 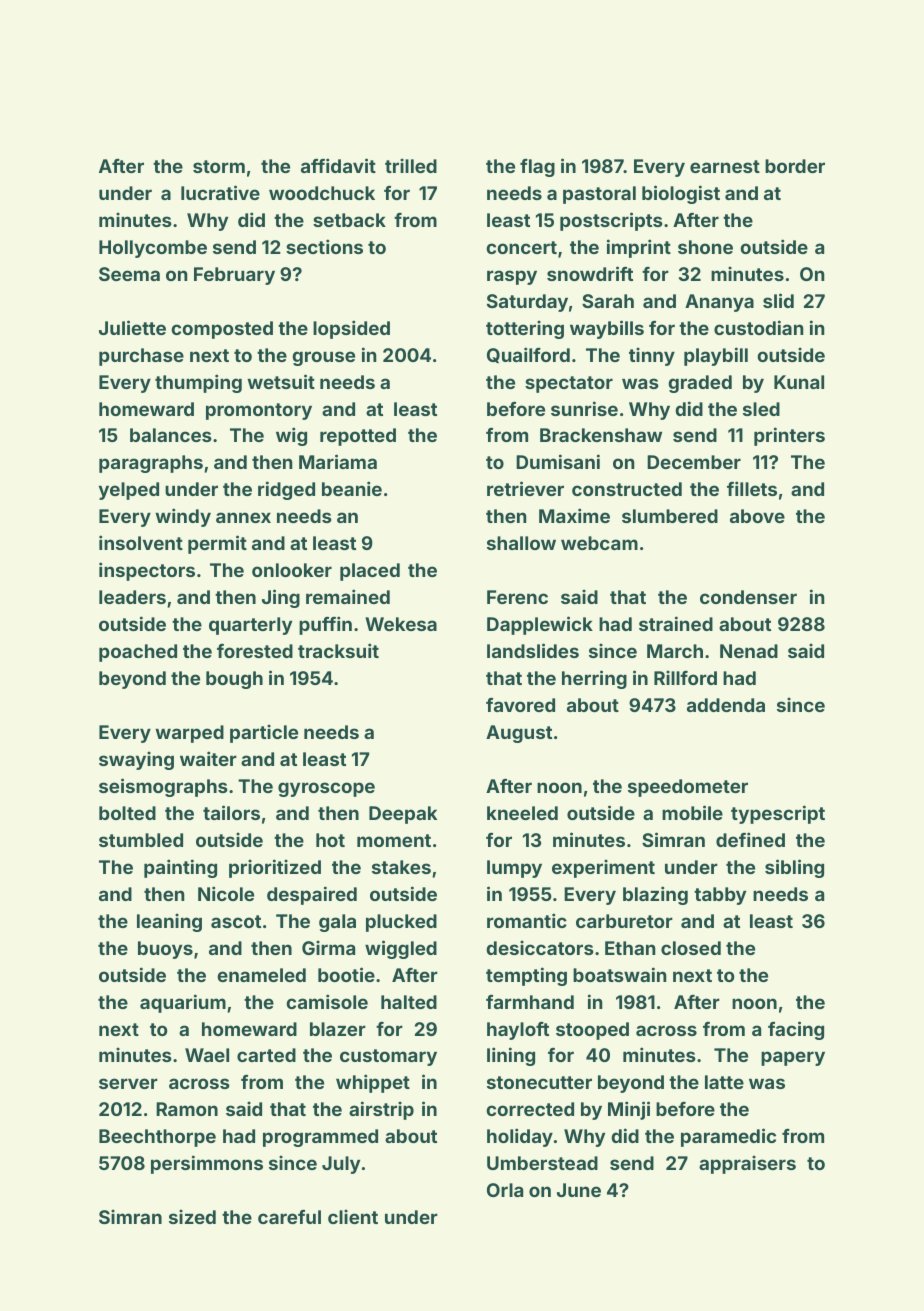 I want to click on setback, so click(x=349, y=220).
